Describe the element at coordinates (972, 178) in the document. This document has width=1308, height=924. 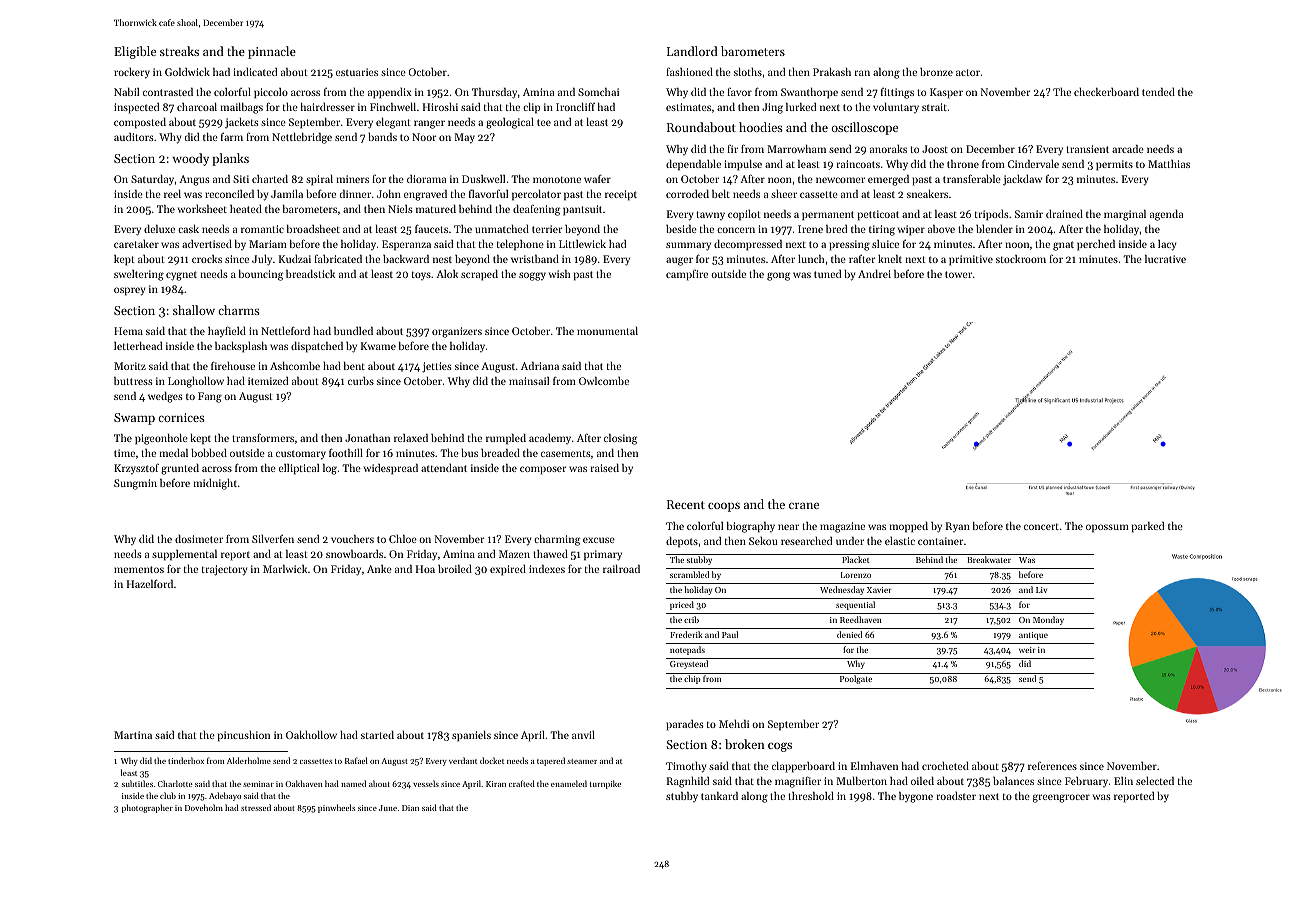
I see `transferable` at that location.
